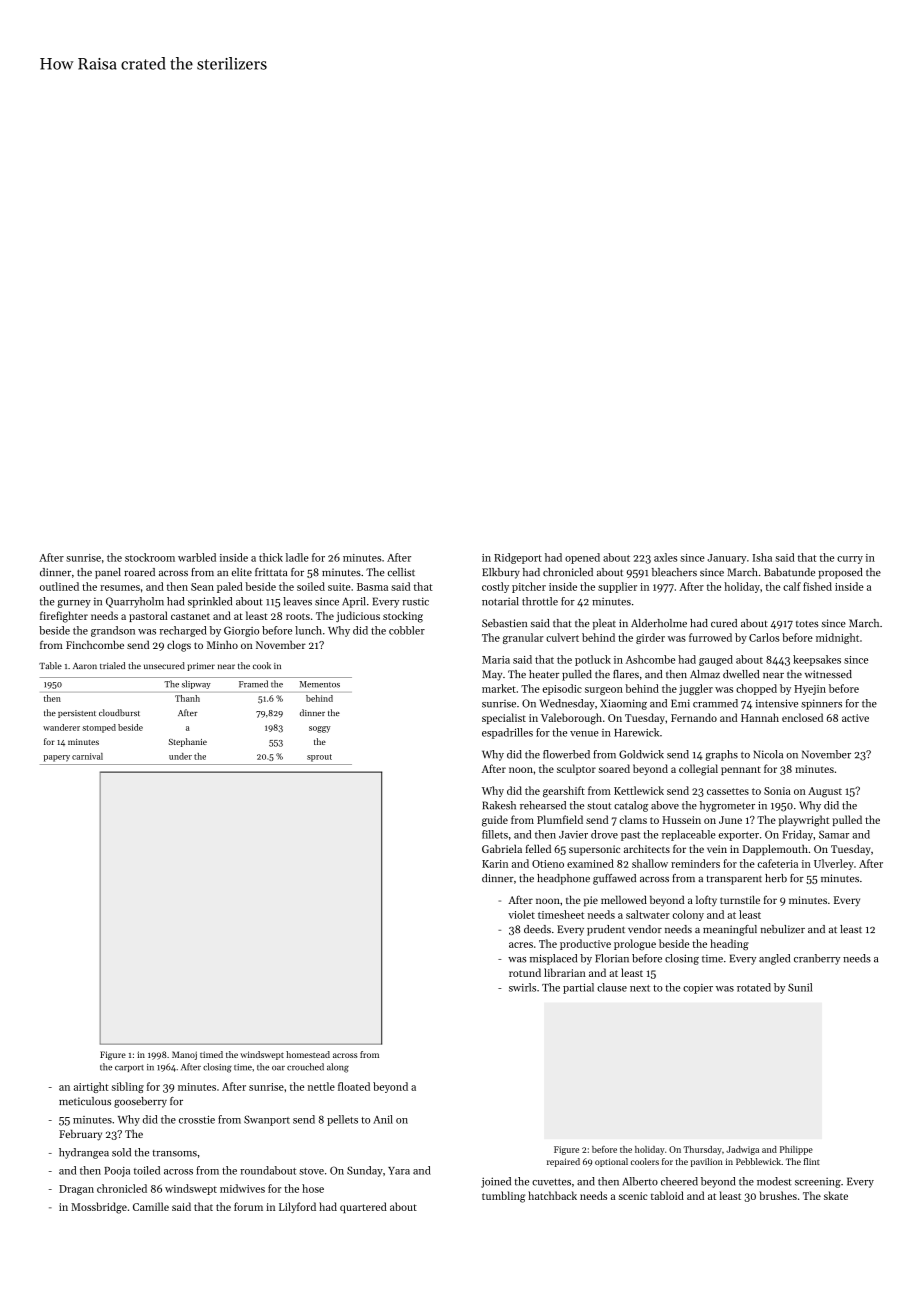 The image size is (924, 1308). Describe the element at coordinates (271, 557) in the screenshot. I see `thick` at that location.
